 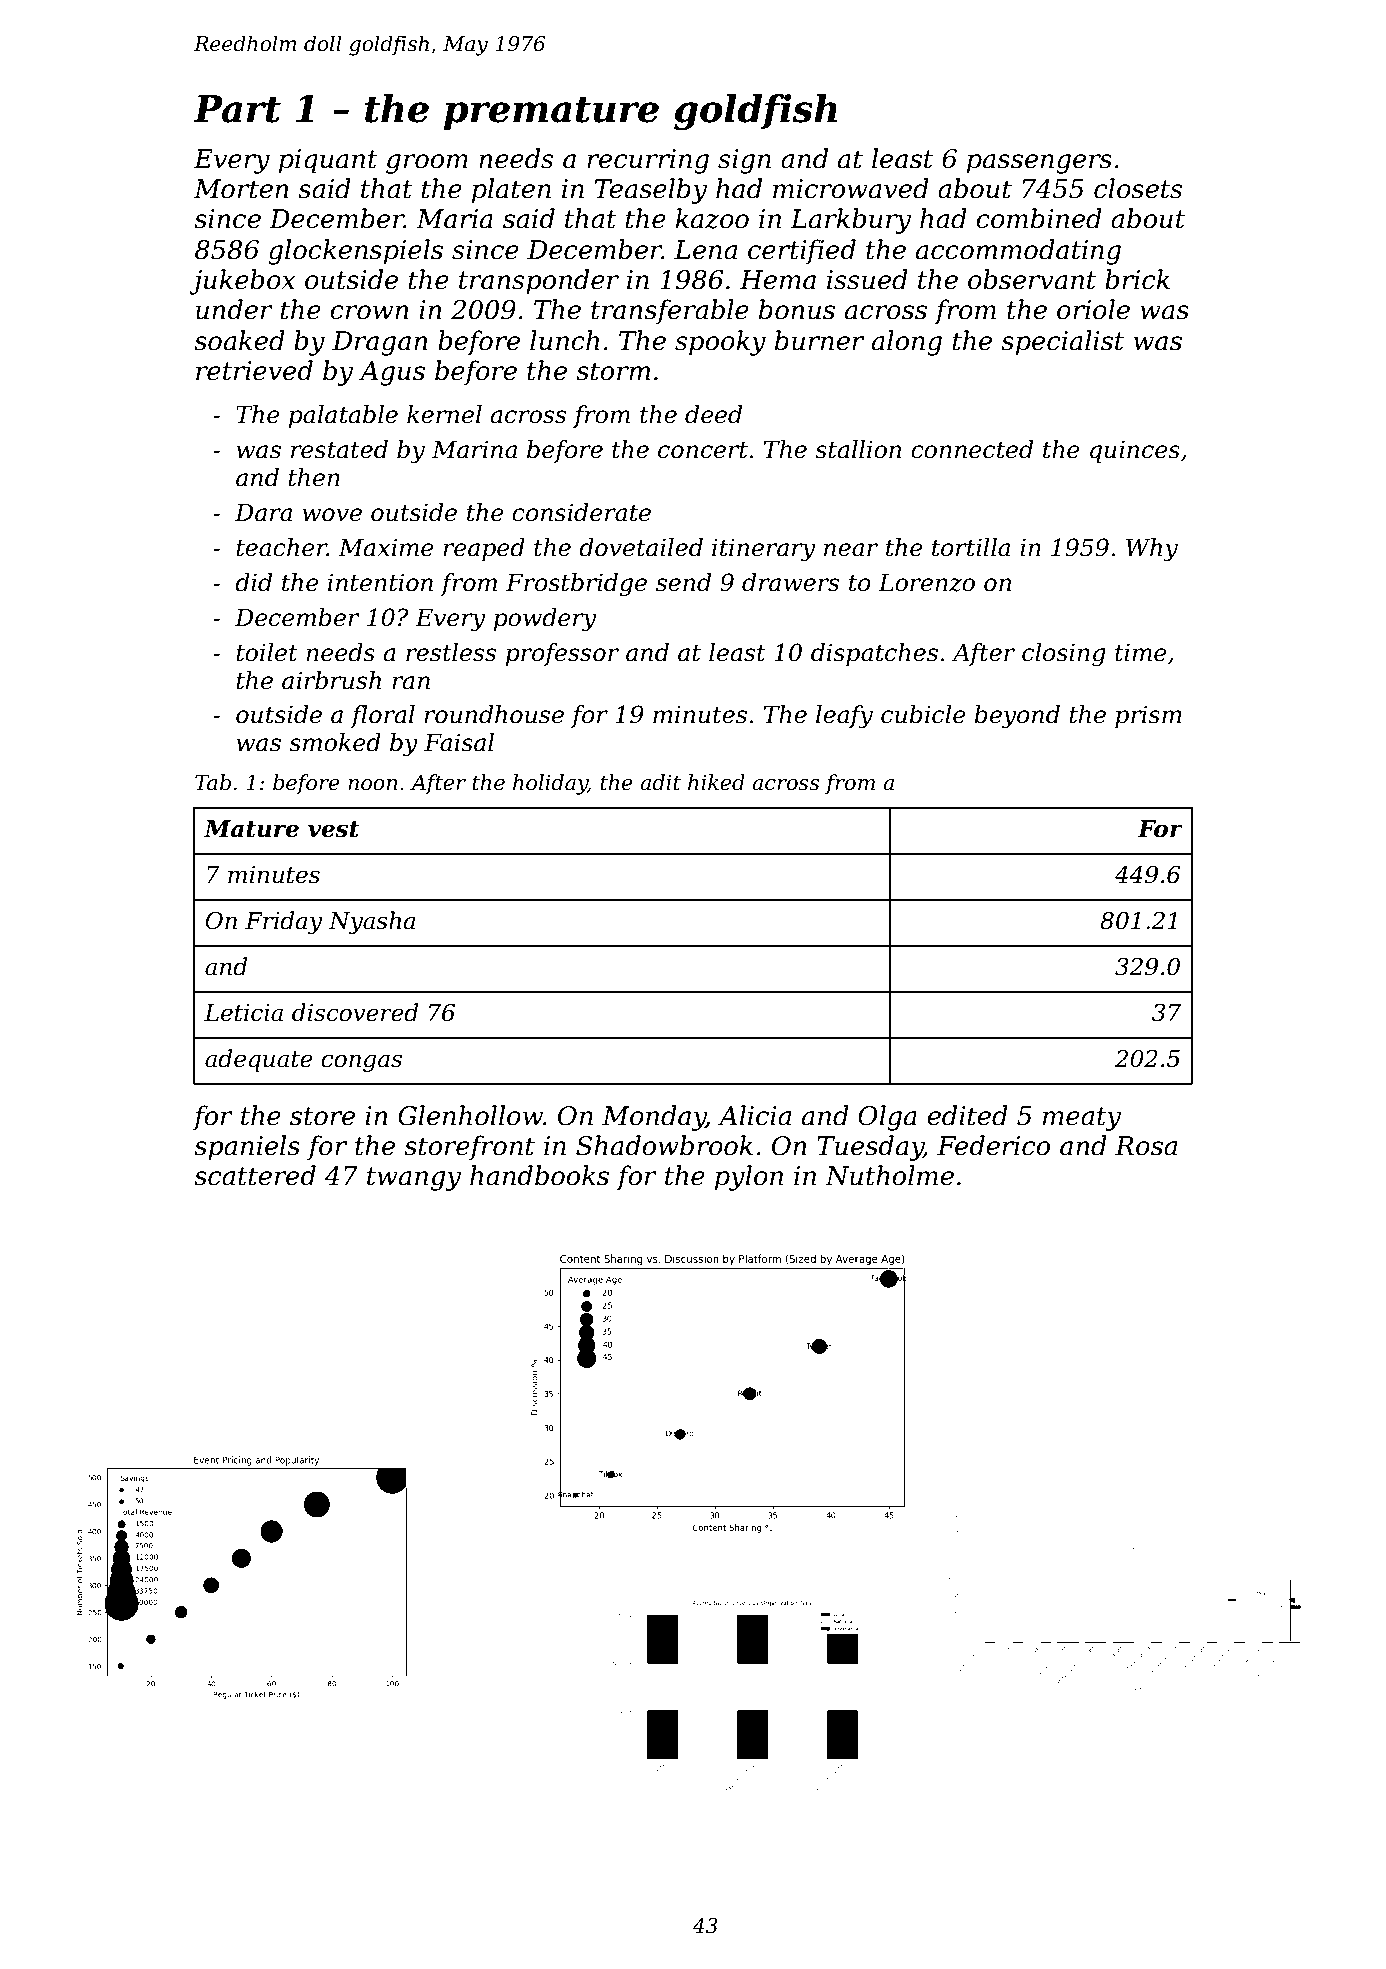 I want to click on Morten, so click(x=241, y=189).
